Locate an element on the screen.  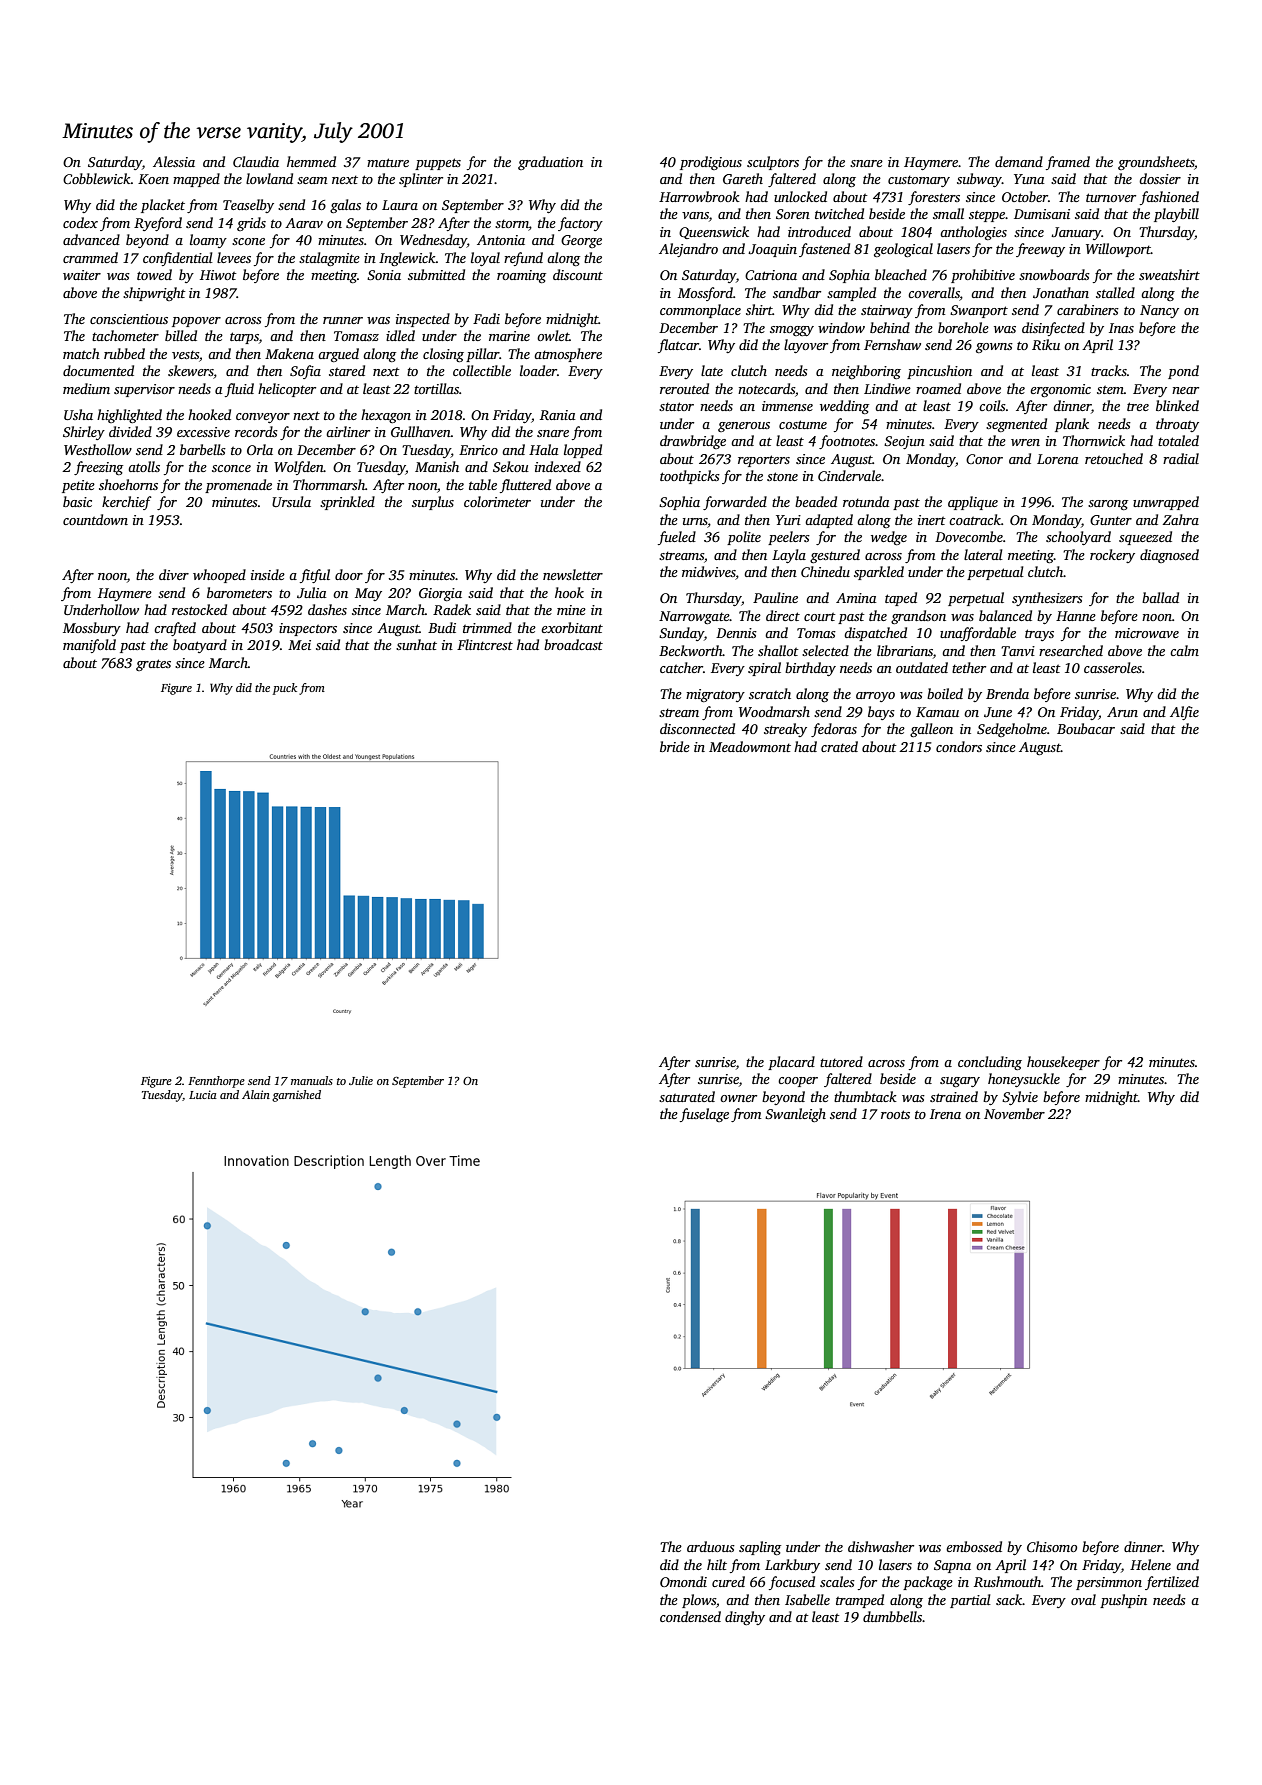
condensed is located at coordinates (690, 1616).
